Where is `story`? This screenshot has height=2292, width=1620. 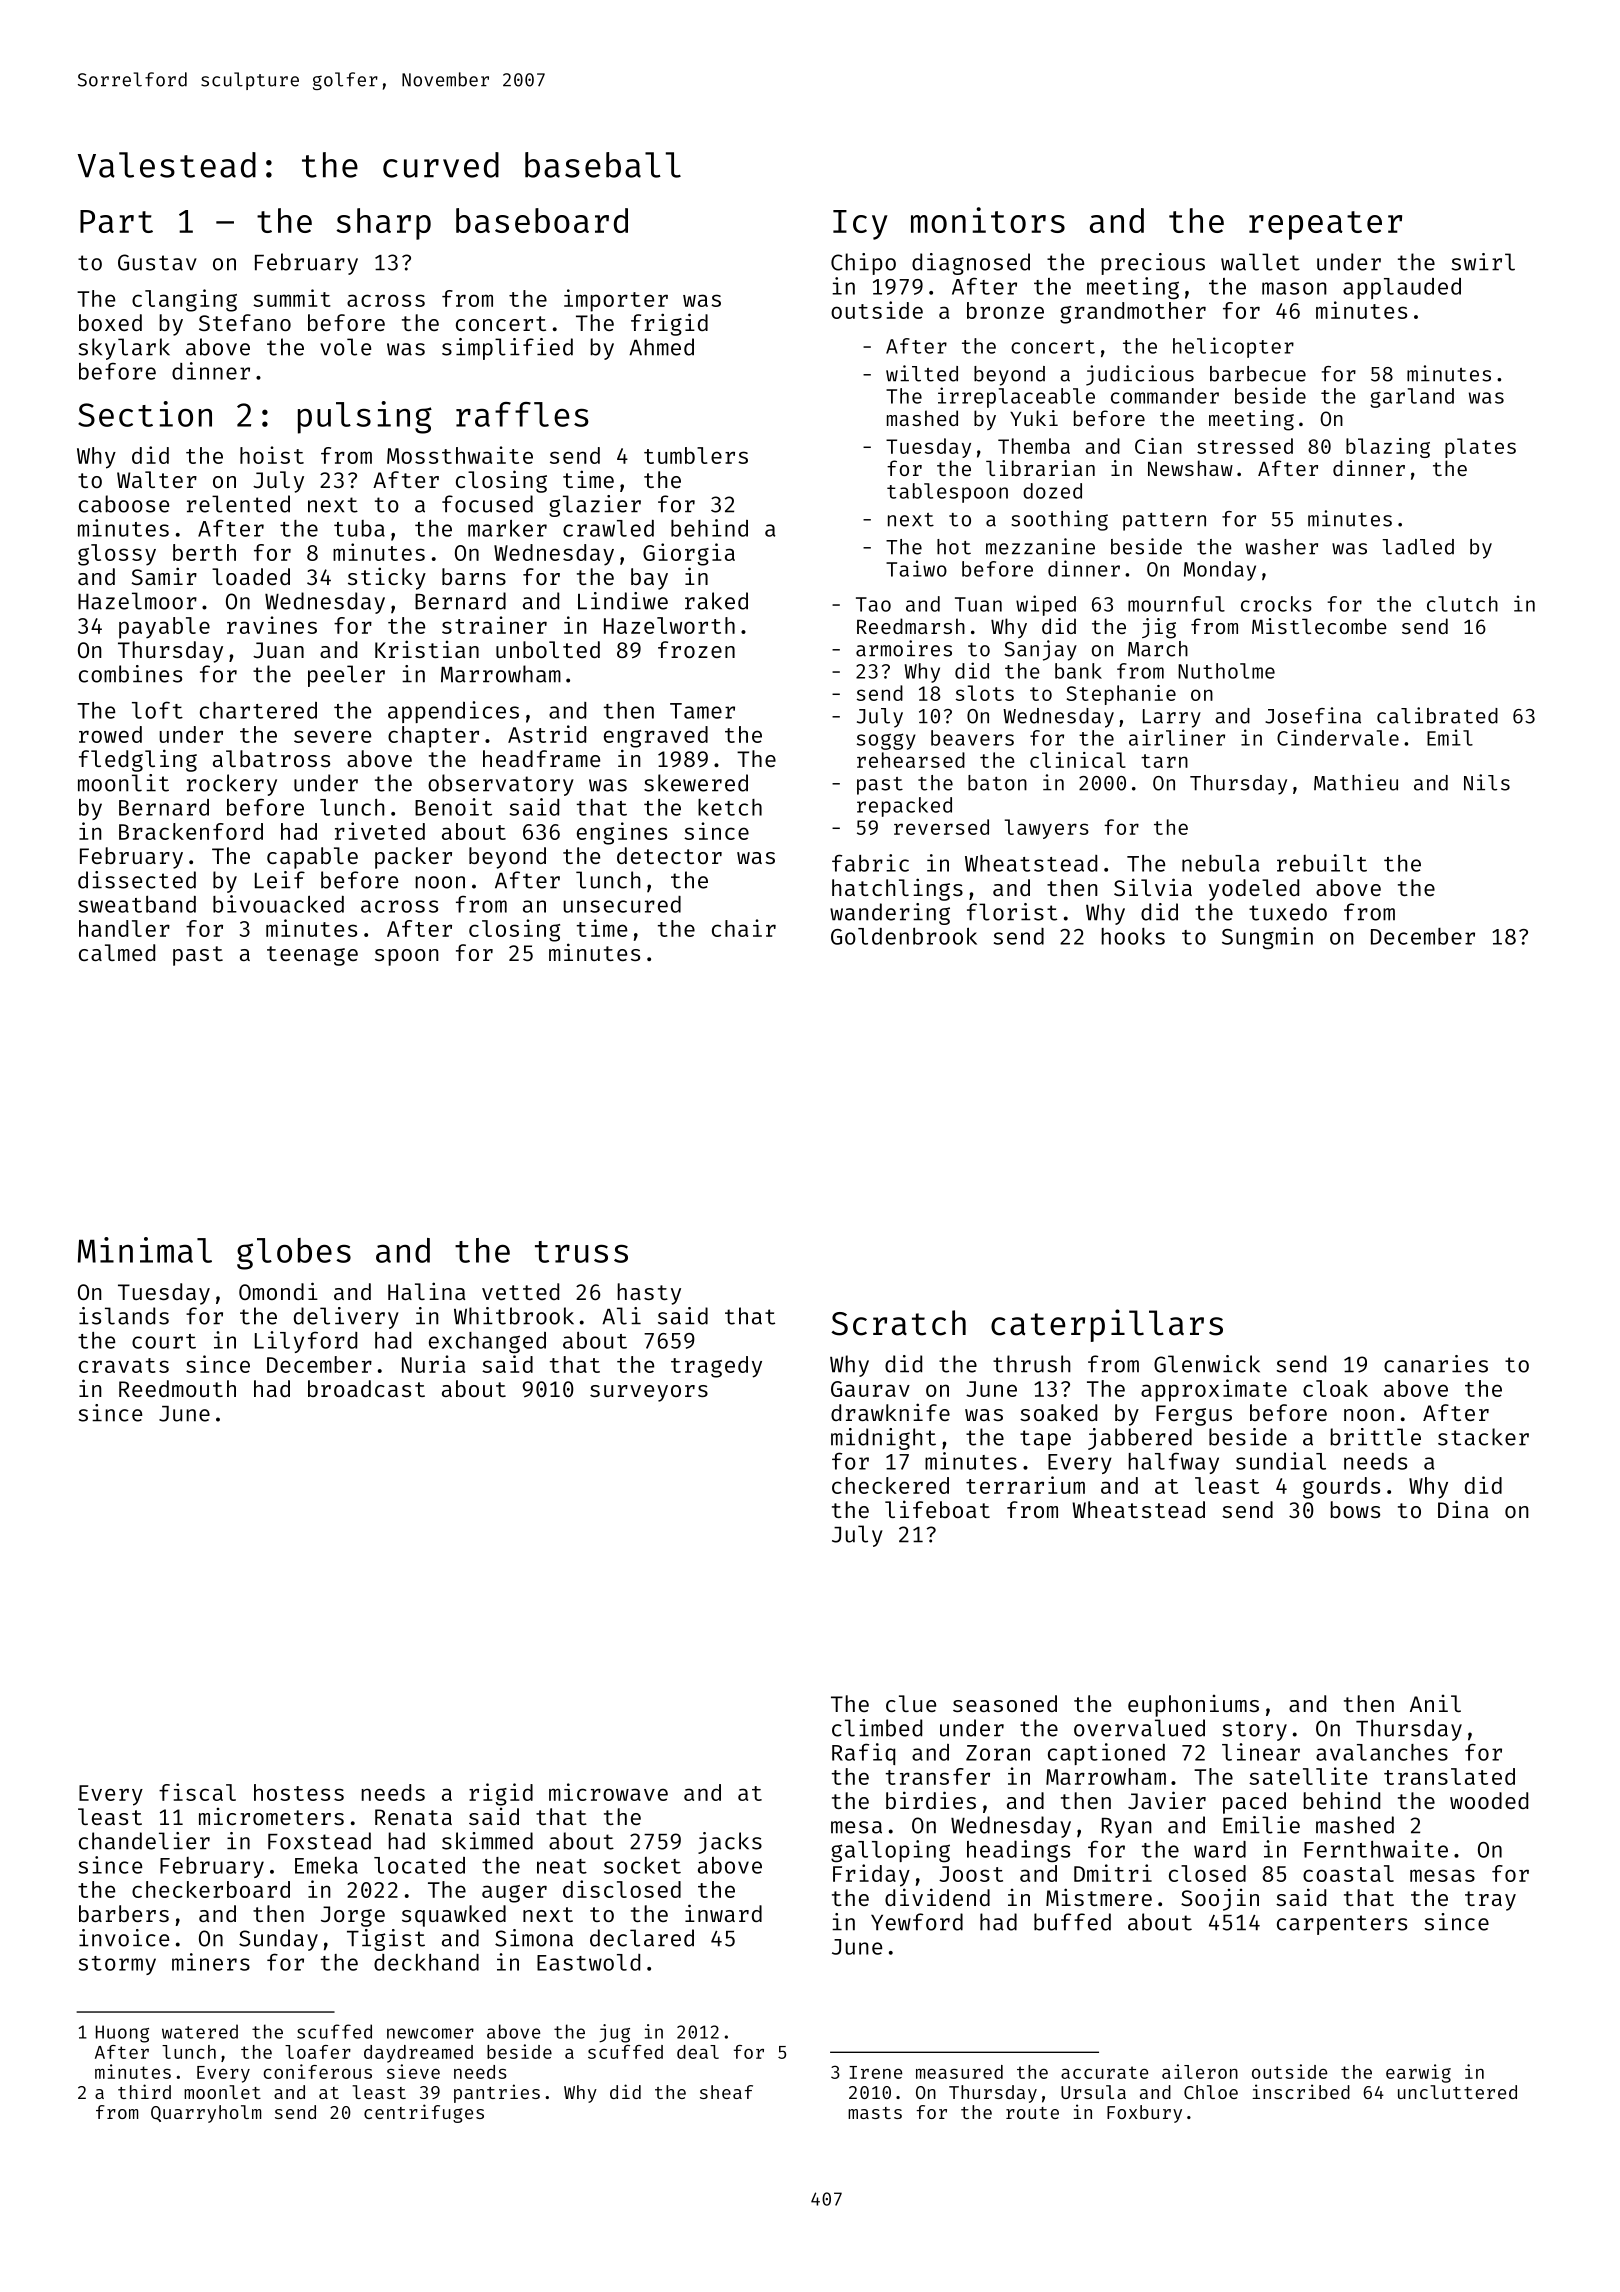
story is located at coordinates (1254, 1731).
